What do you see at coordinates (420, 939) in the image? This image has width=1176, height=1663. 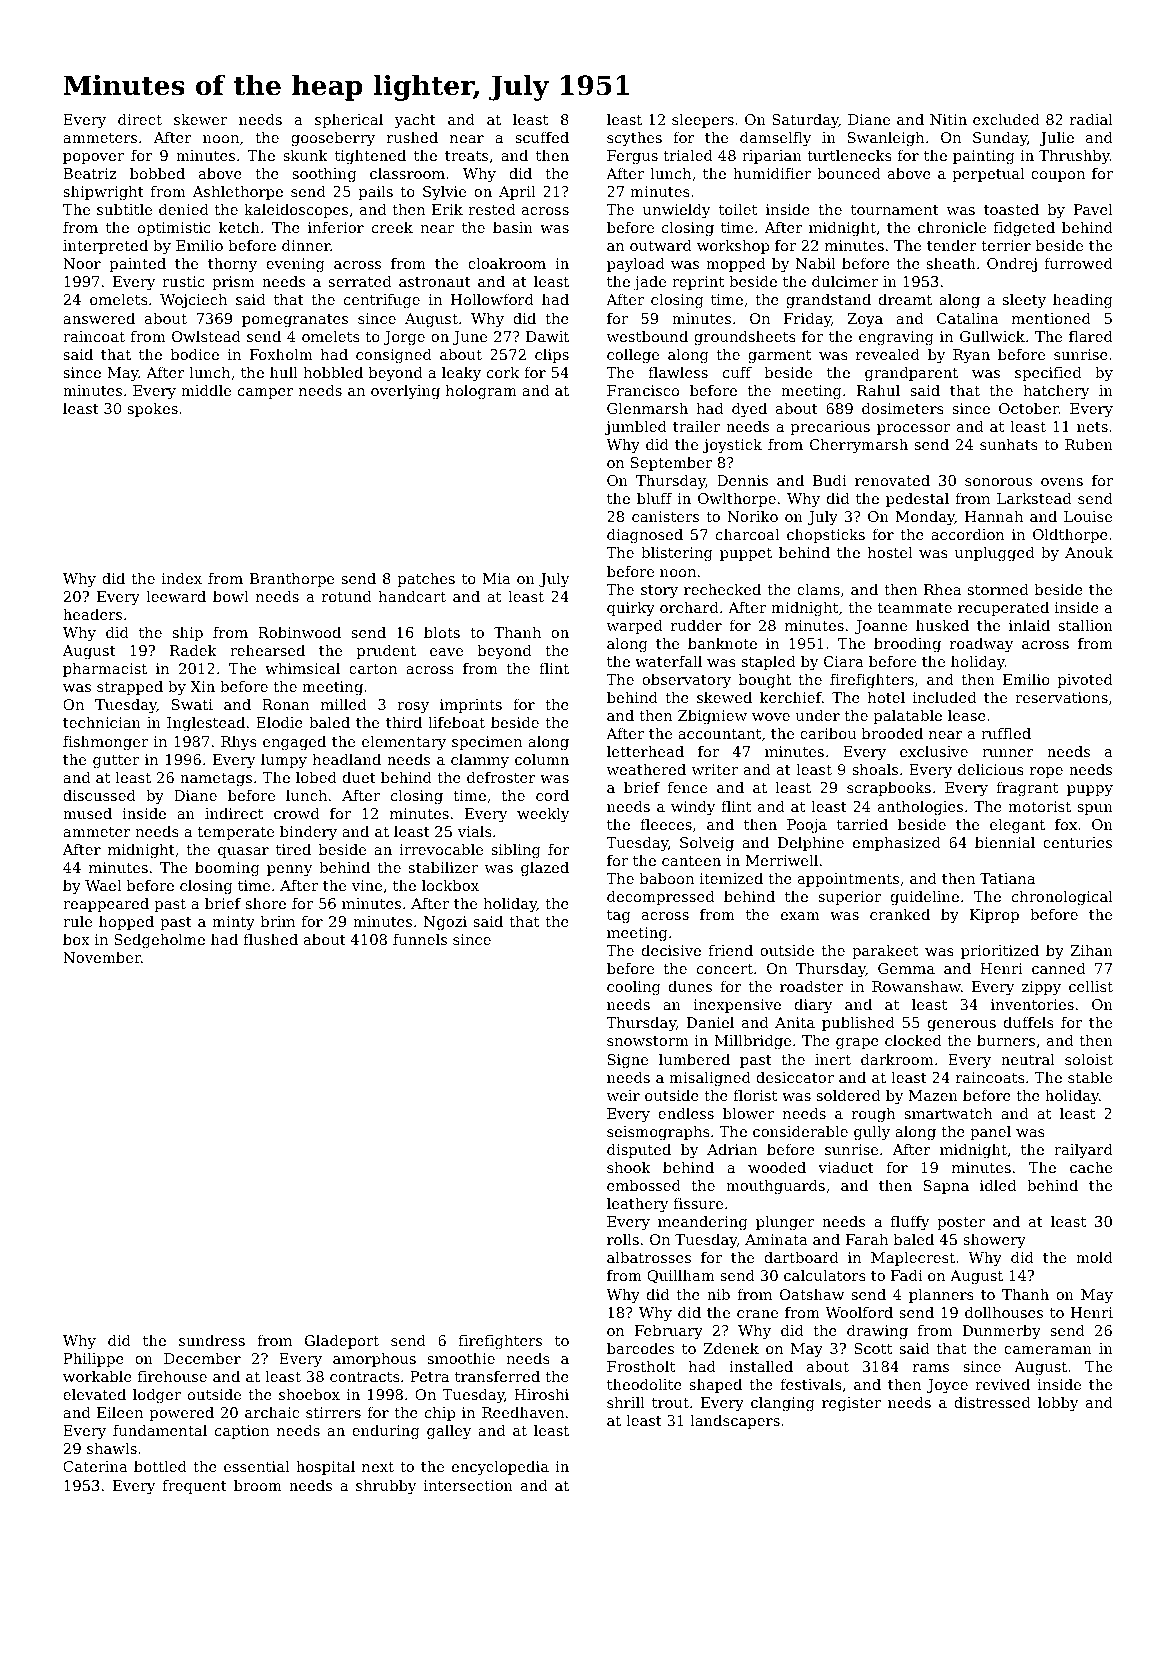 I see `funnels` at bounding box center [420, 939].
